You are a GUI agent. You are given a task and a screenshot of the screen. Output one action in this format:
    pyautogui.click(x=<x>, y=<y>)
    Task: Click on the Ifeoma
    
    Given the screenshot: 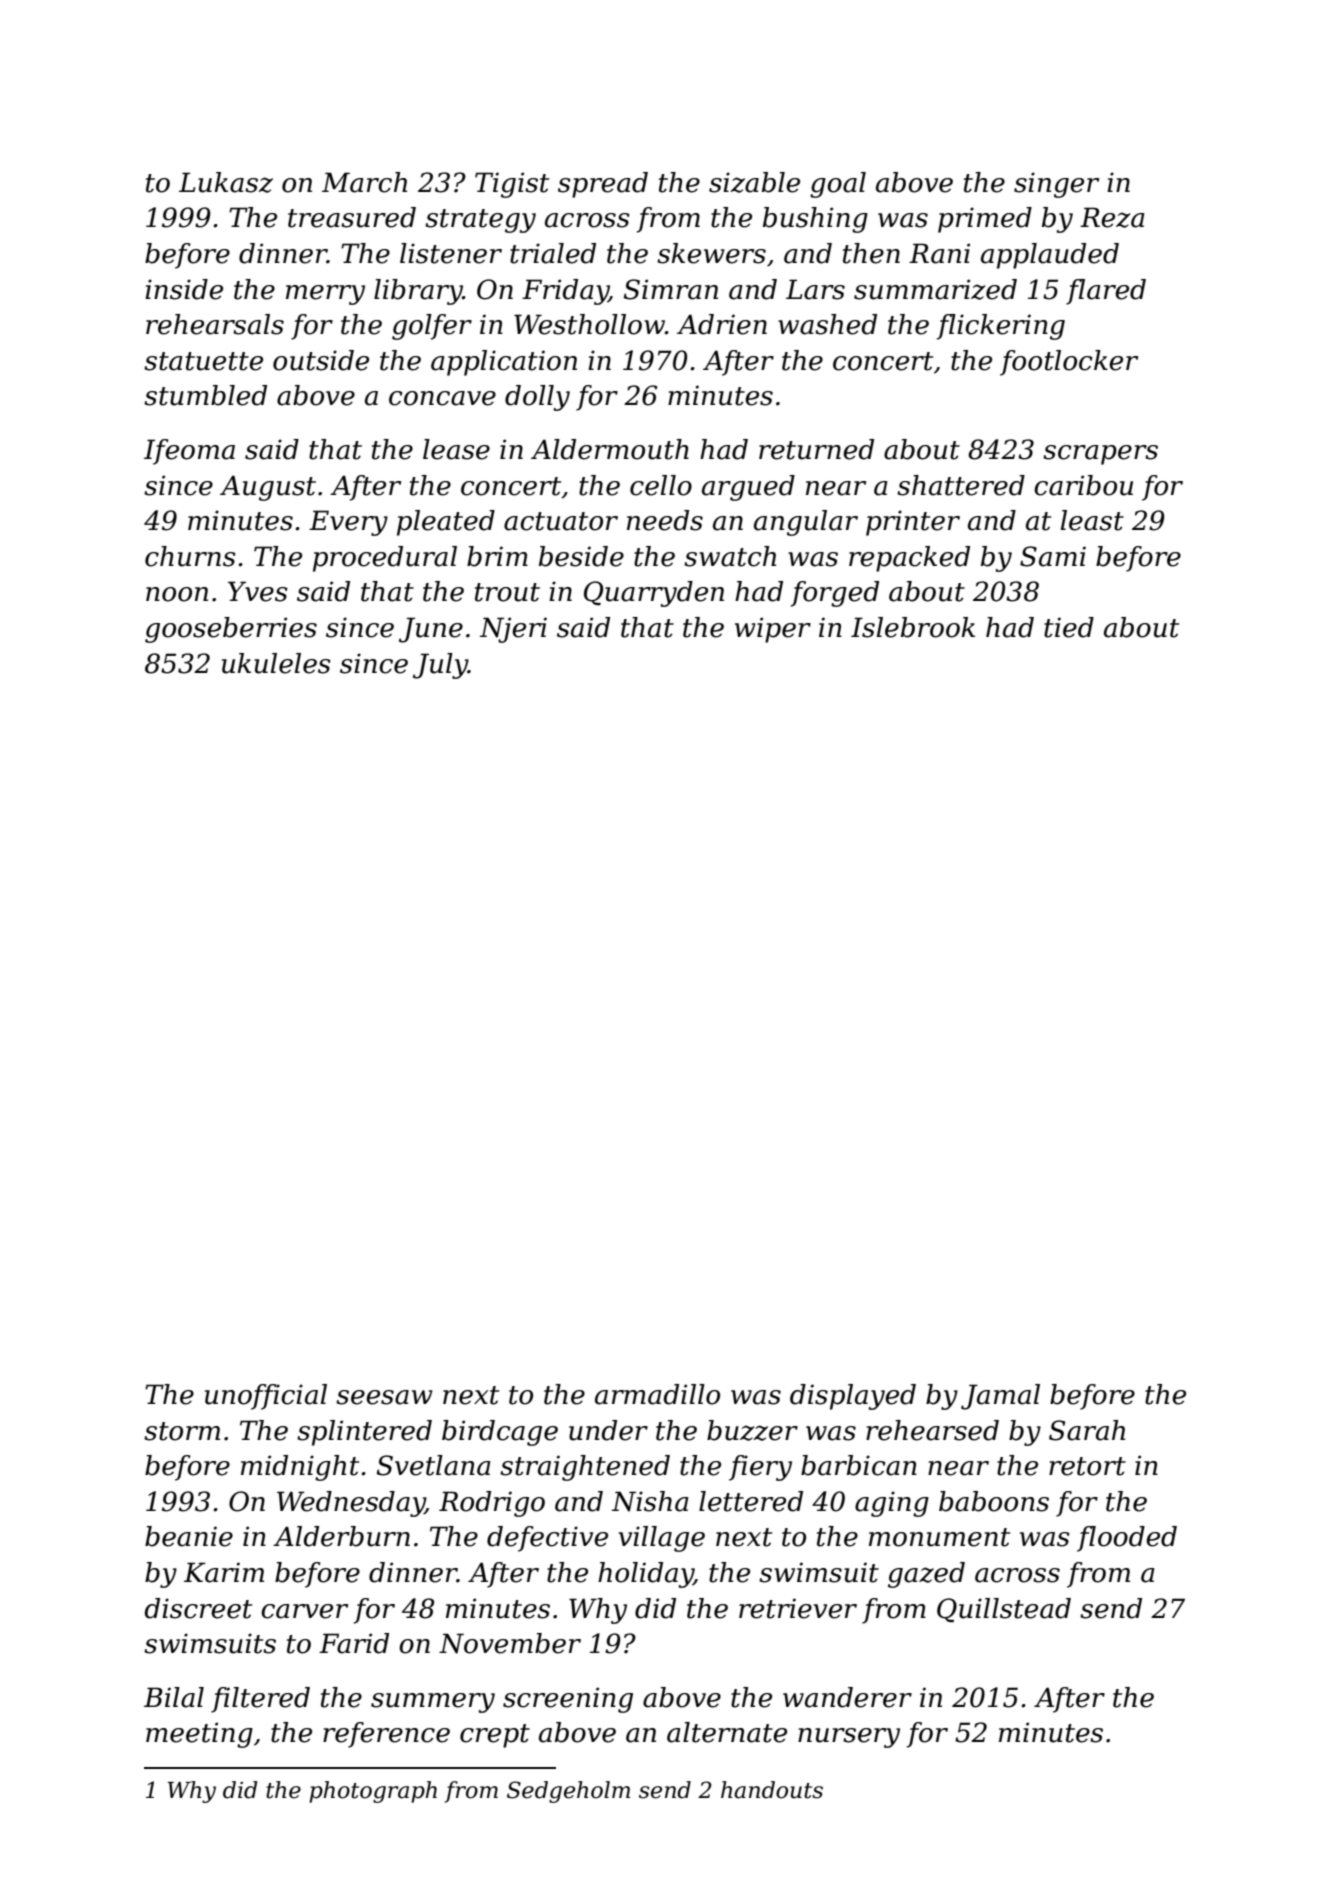 What is the action you would take?
    pyautogui.click(x=189, y=452)
